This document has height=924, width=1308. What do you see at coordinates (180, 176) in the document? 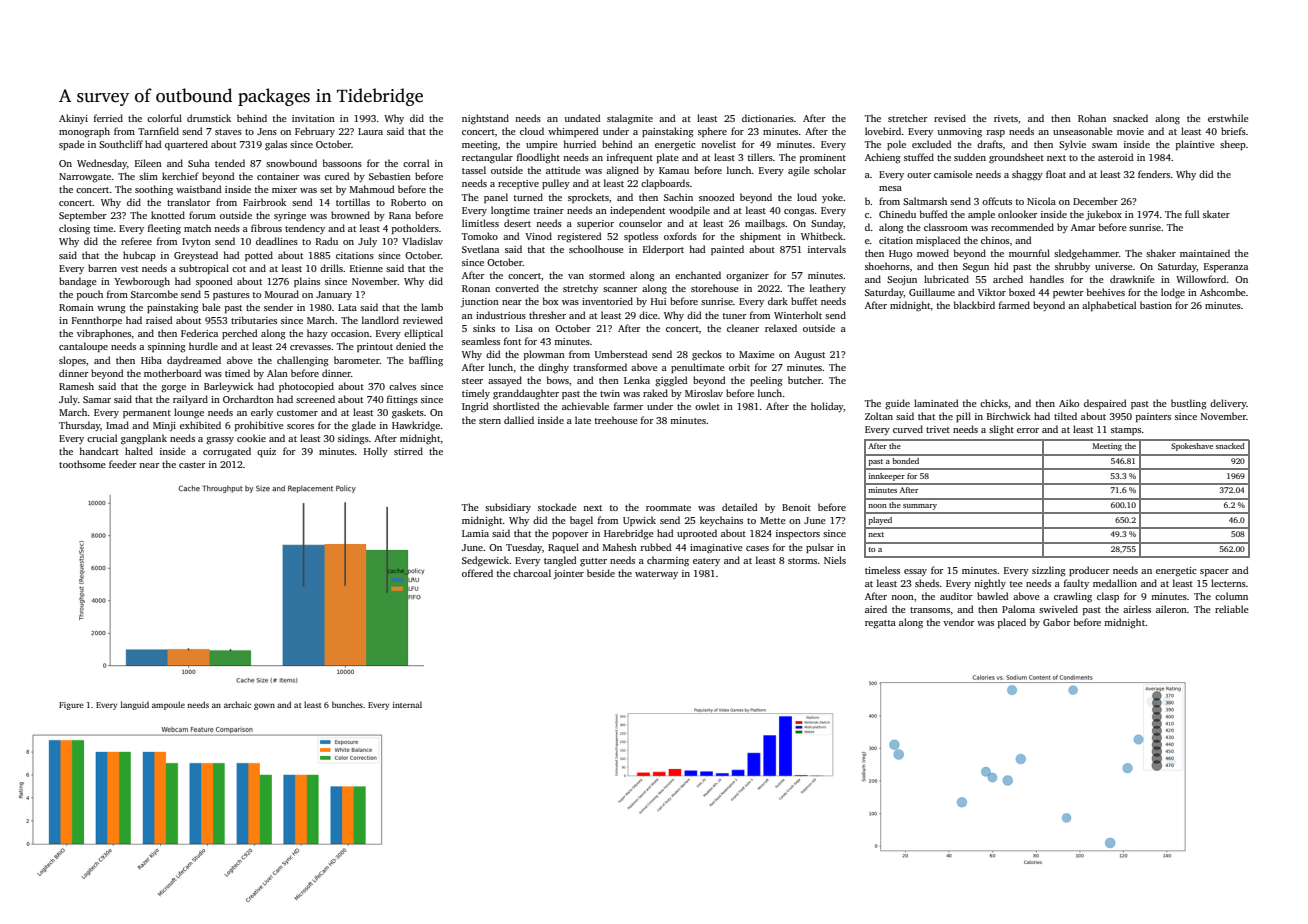
I see `kerchief` at bounding box center [180, 176].
